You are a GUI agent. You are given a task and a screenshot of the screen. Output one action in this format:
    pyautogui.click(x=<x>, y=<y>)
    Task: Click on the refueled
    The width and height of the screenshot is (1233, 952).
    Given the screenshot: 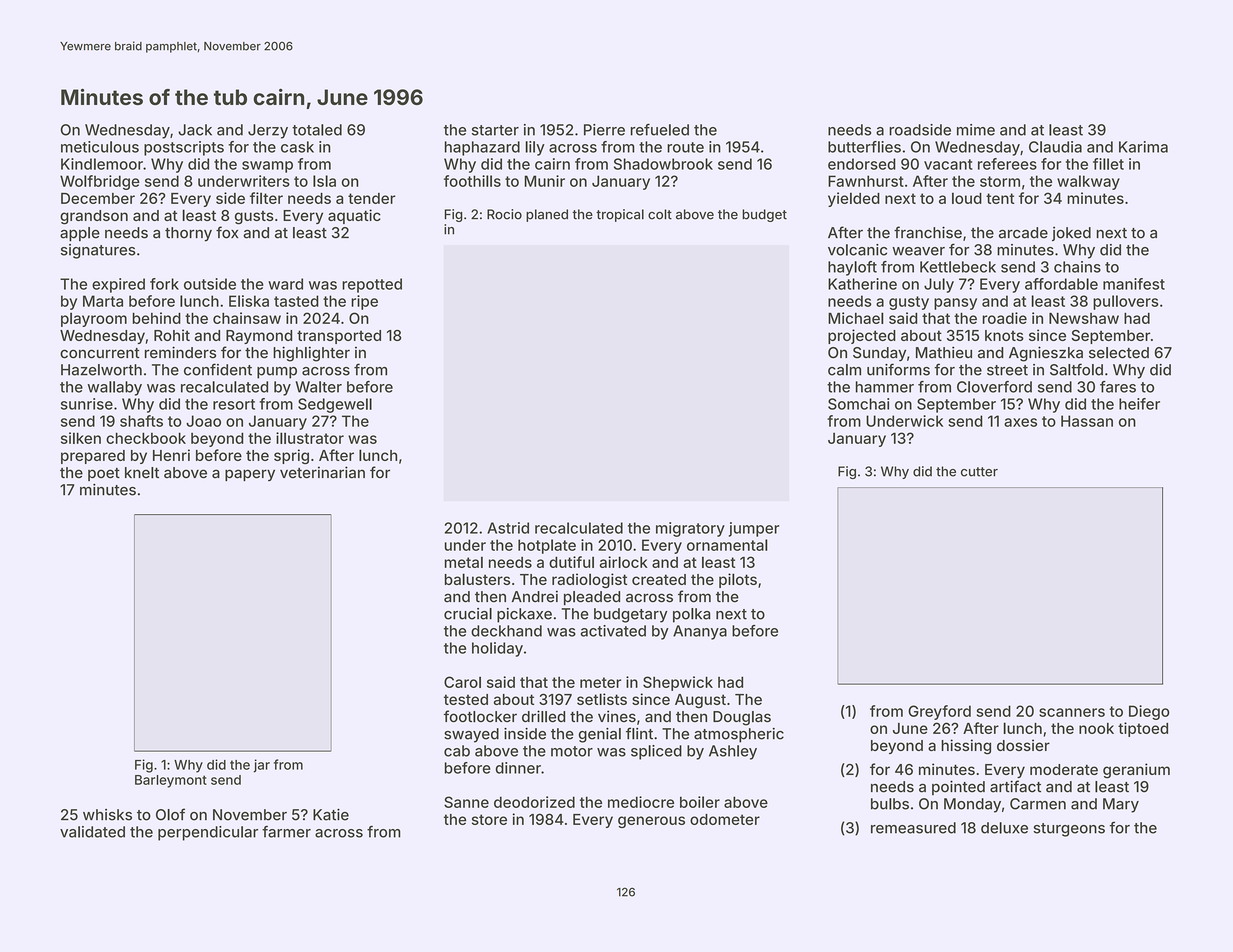 What is the action you would take?
    pyautogui.click(x=660, y=129)
